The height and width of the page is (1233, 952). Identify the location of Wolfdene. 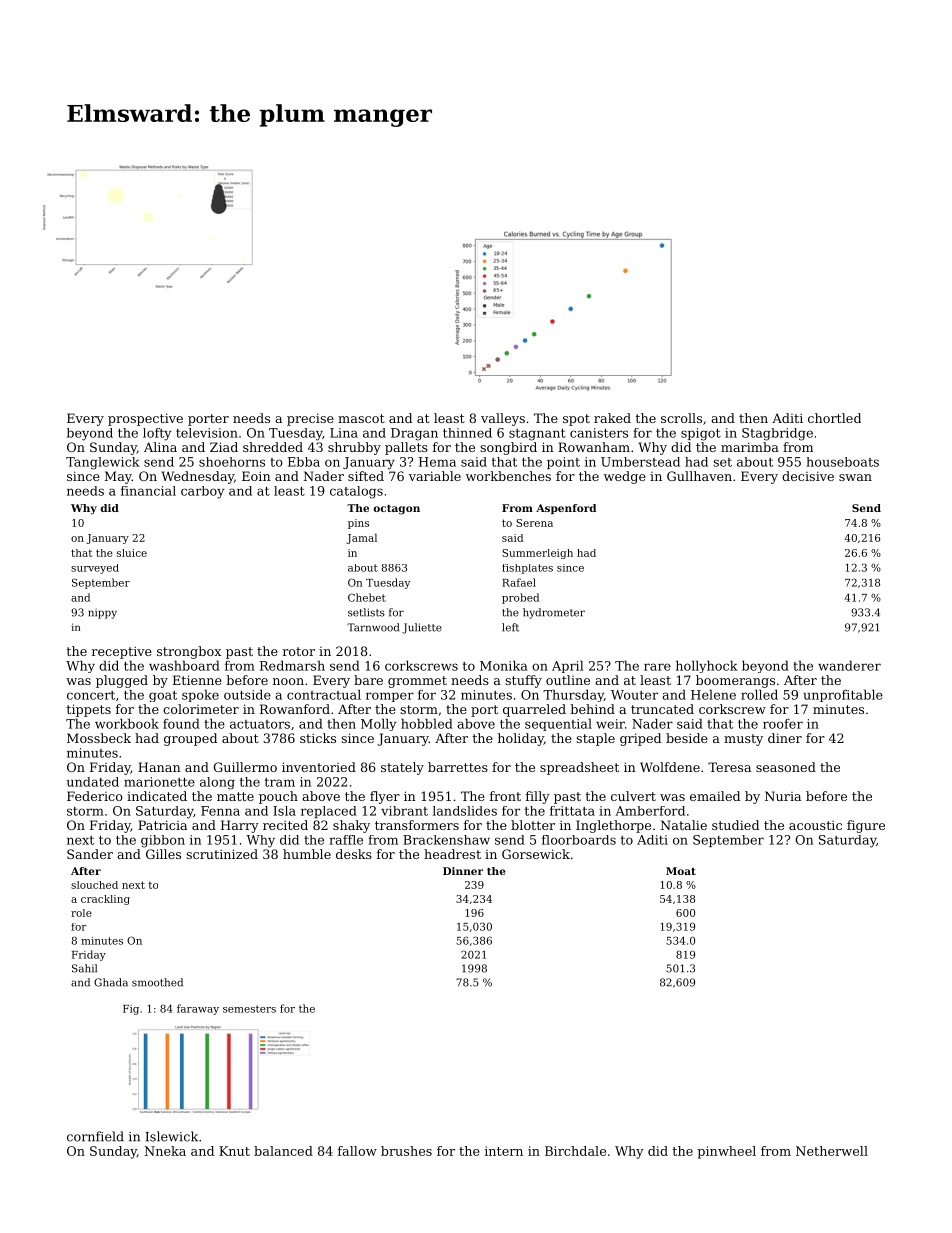
(670, 767).
